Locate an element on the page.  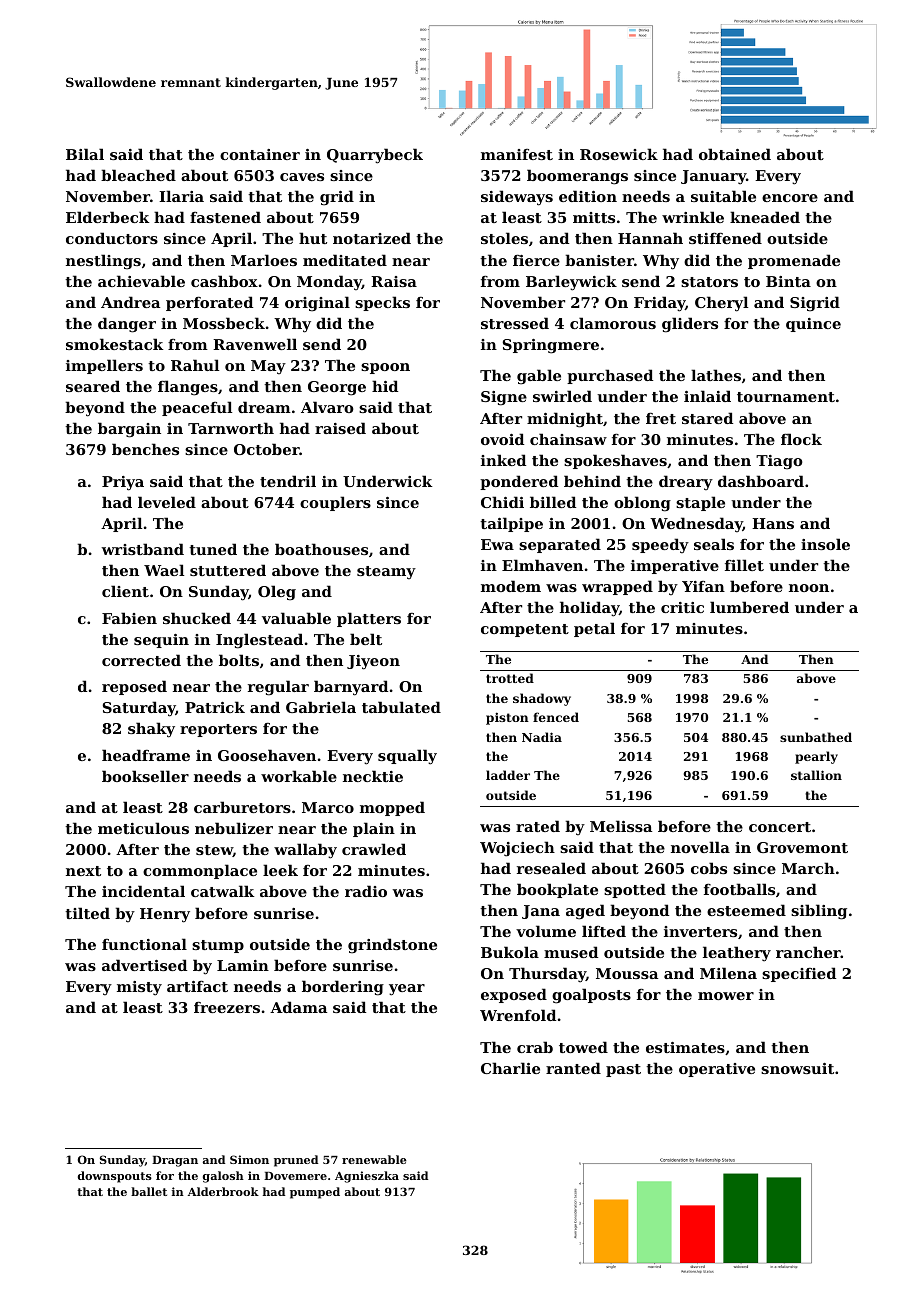
shucked is located at coordinates (197, 618).
